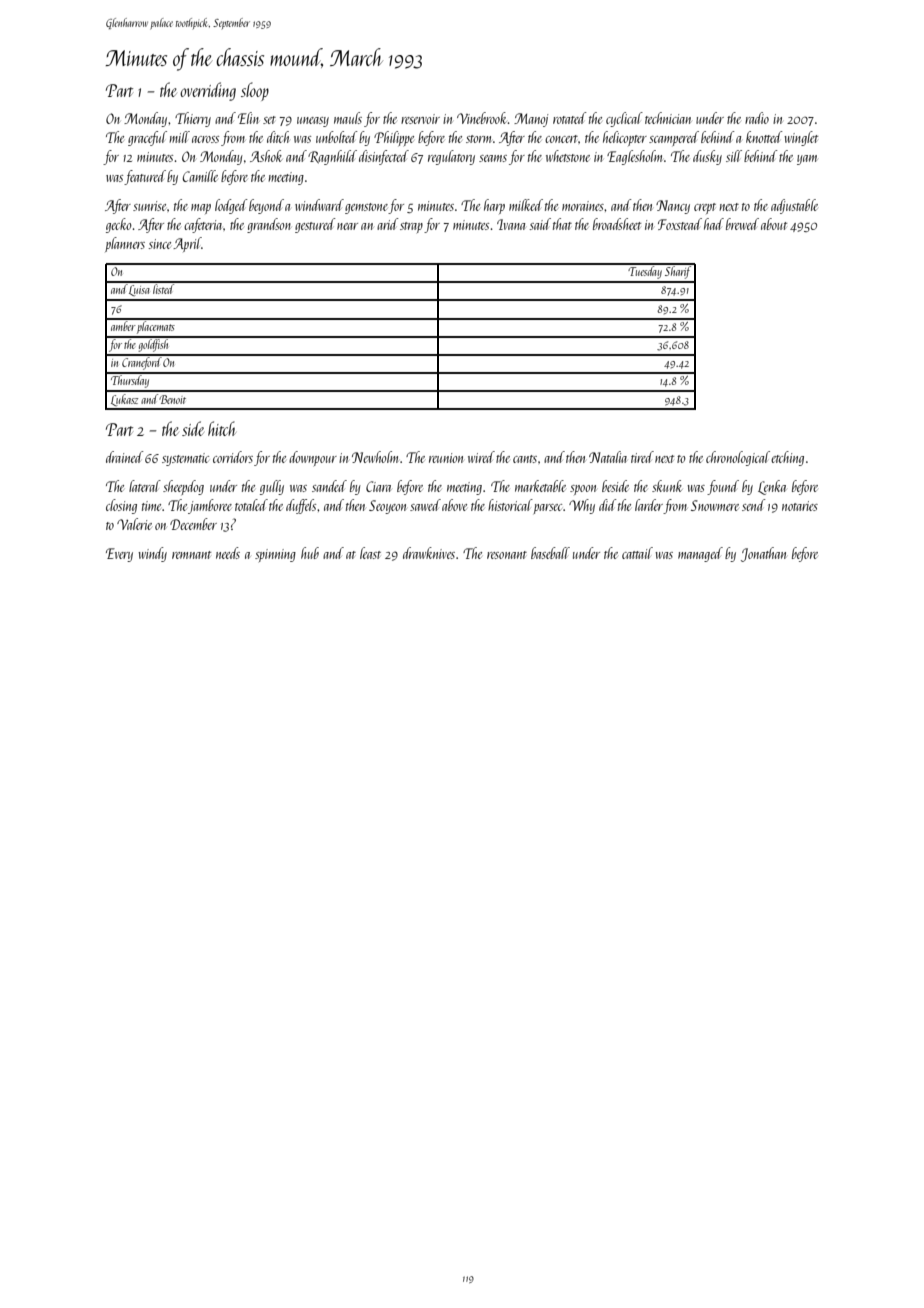 The image size is (924, 1308). Describe the element at coordinates (208, 91) in the screenshot. I see `overriding` at that location.
